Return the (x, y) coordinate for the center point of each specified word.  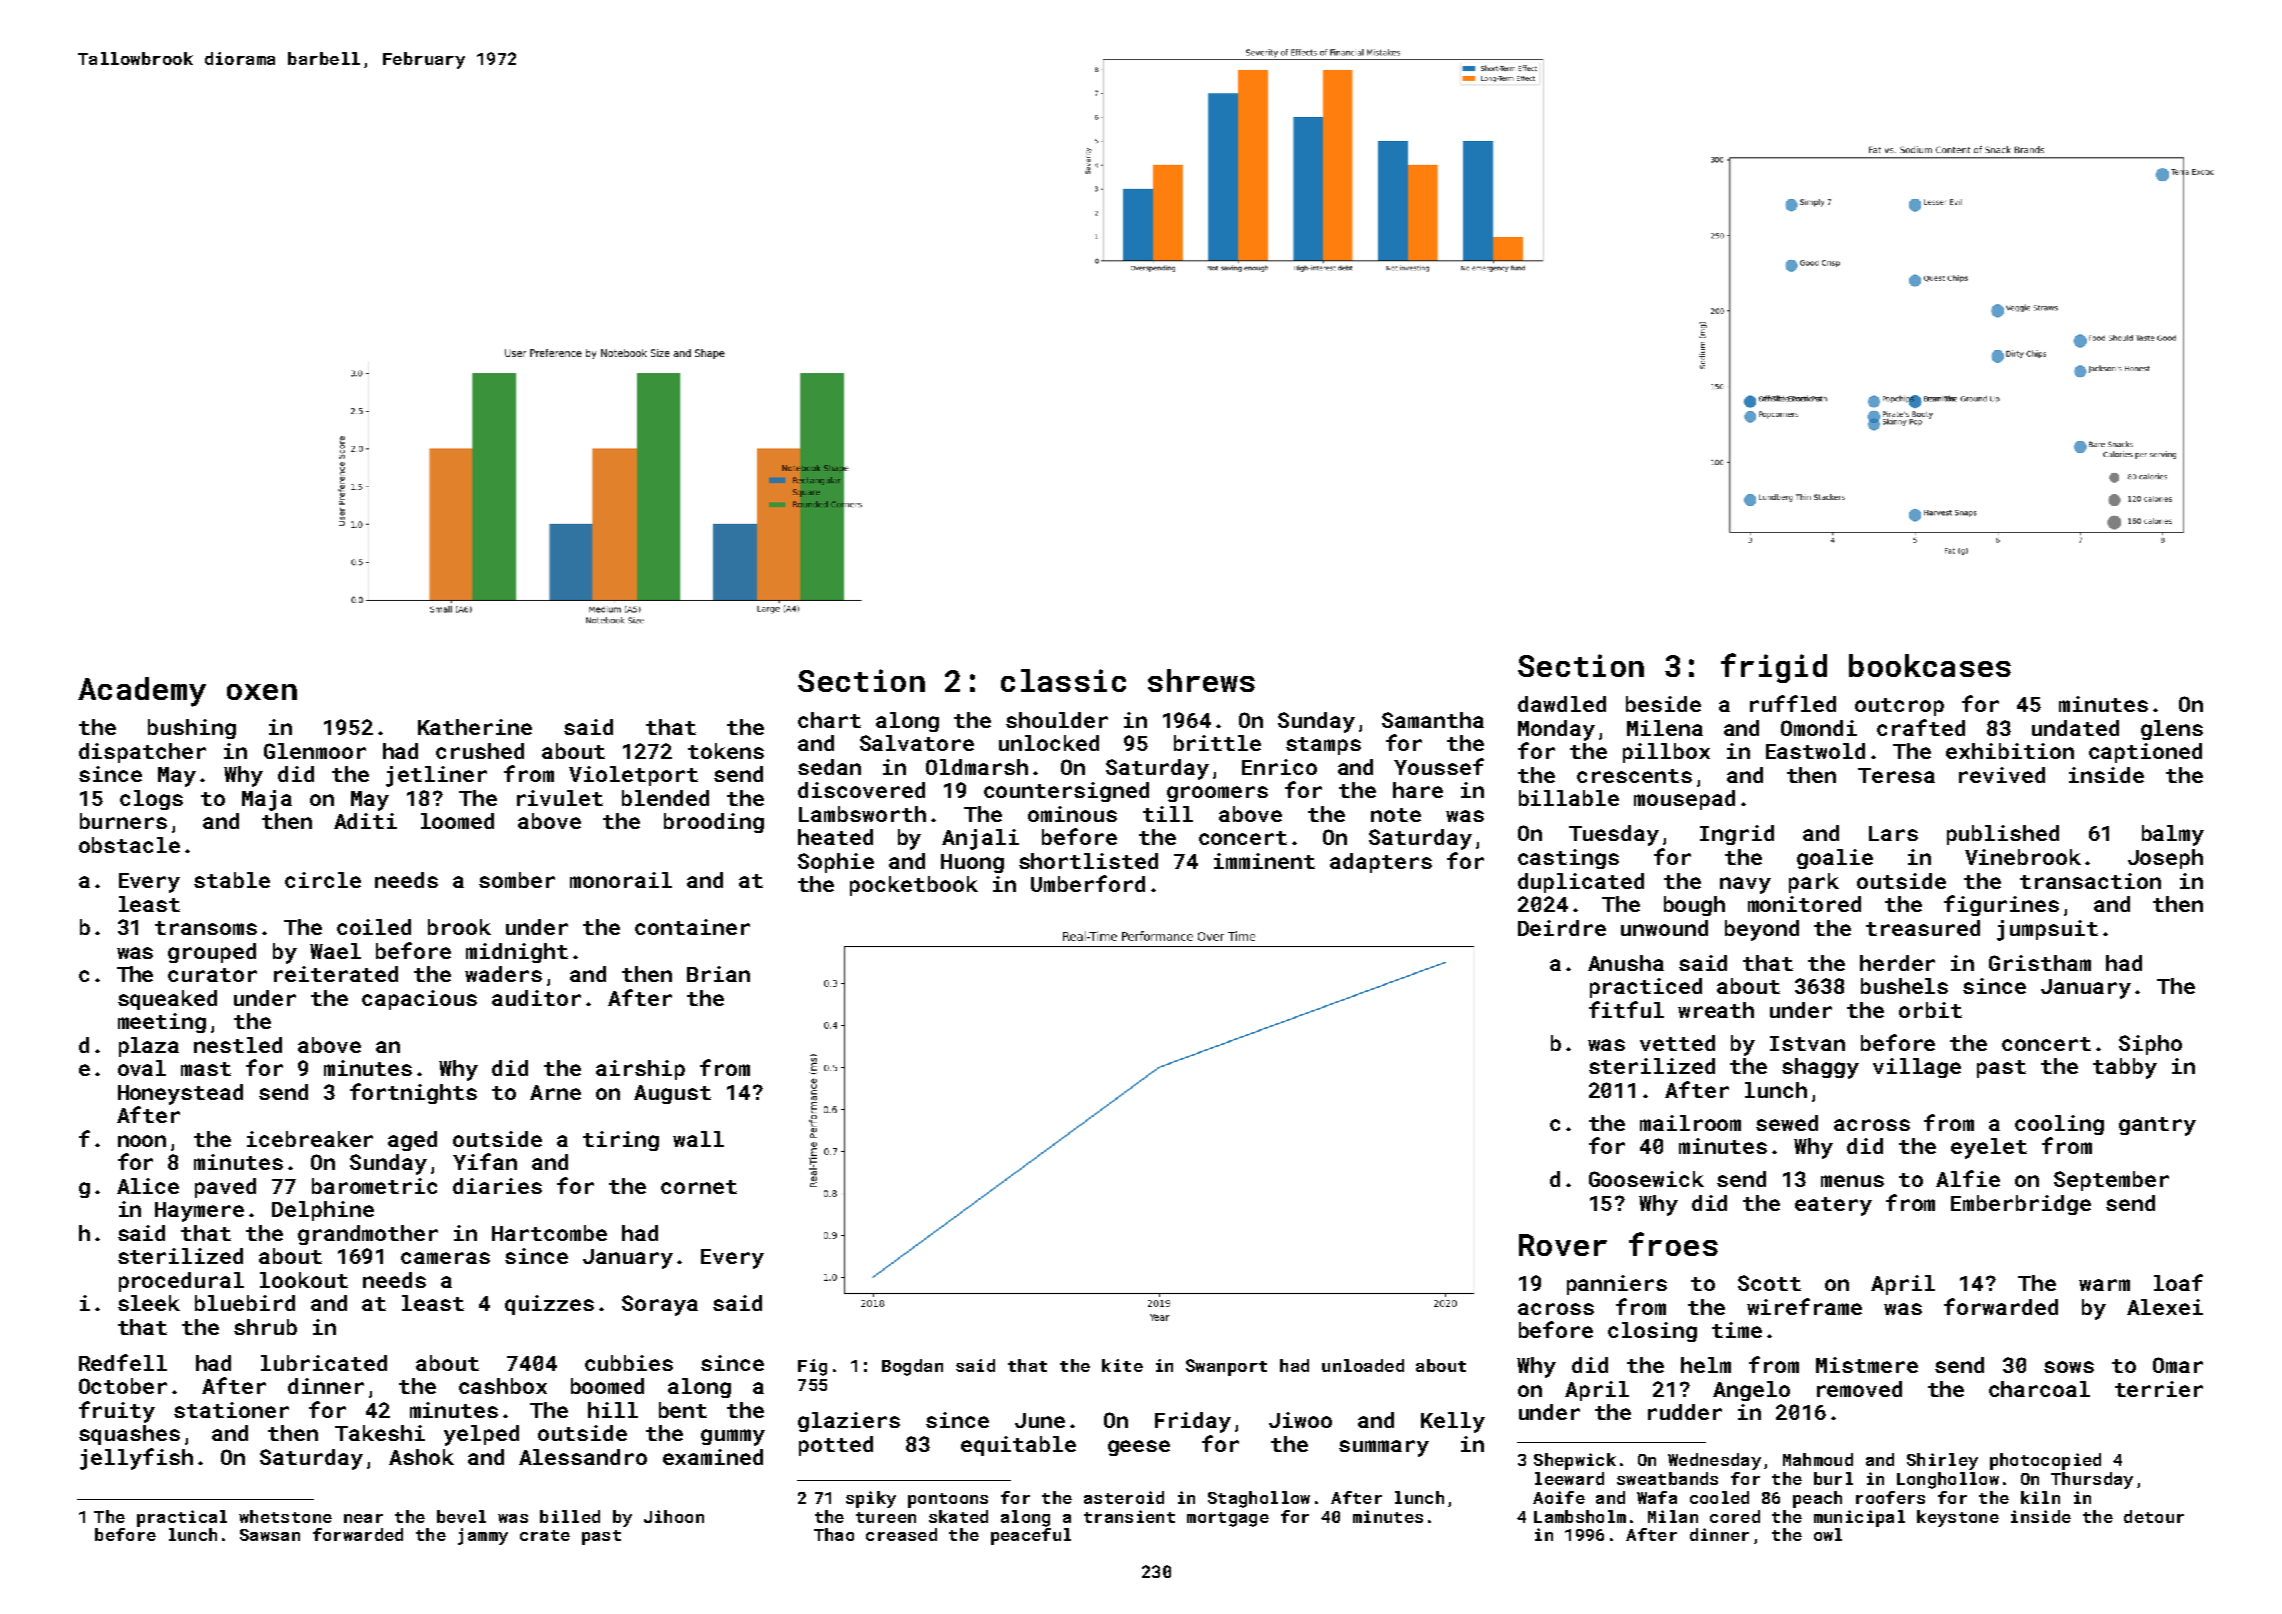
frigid (1774, 668)
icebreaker (310, 1139)
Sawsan (270, 1535)
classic (1063, 680)
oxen (262, 692)
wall (698, 1139)
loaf (2178, 1282)
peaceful (1031, 1536)
